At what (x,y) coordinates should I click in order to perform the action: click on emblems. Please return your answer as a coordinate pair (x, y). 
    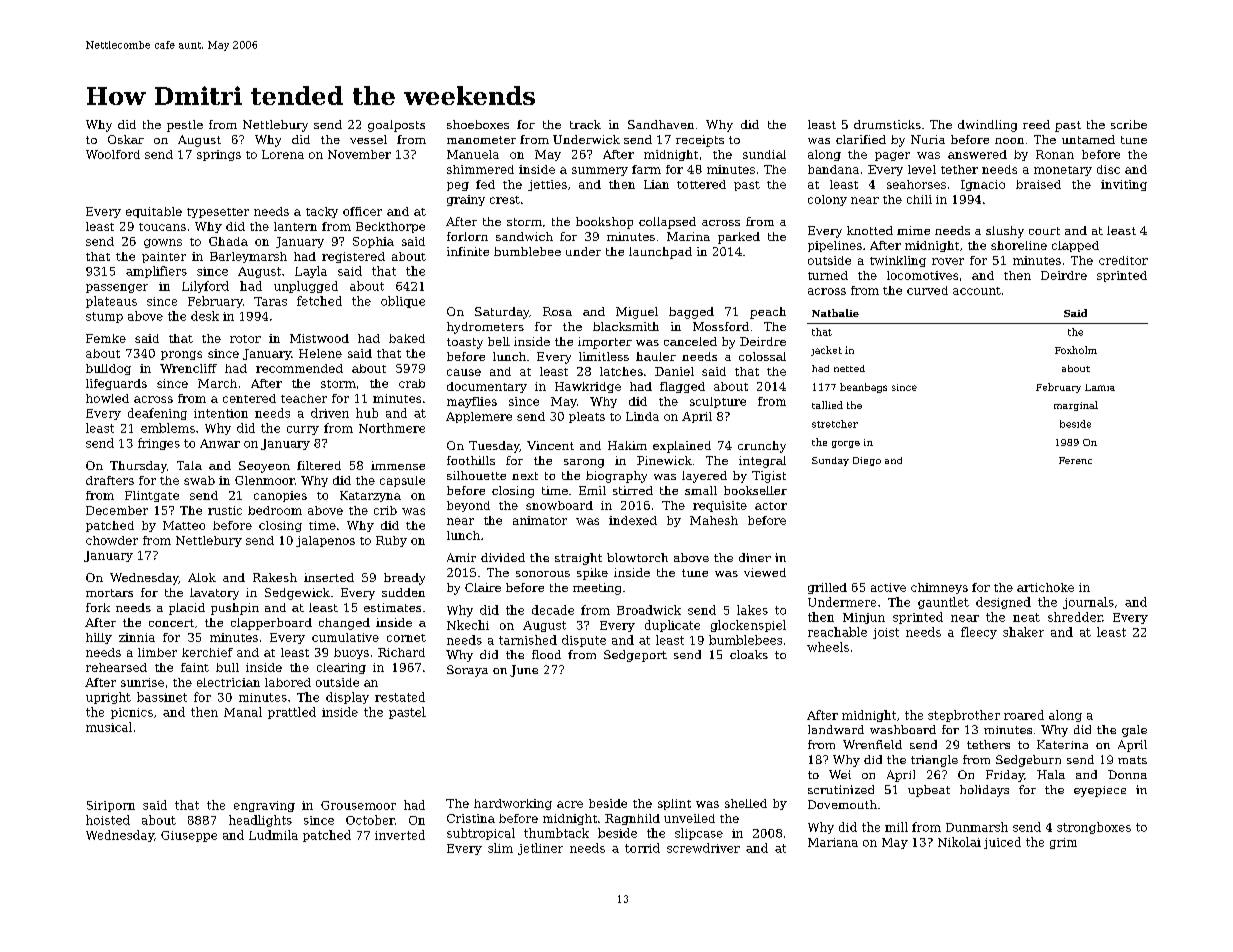
    Looking at the image, I should click on (168, 428).
